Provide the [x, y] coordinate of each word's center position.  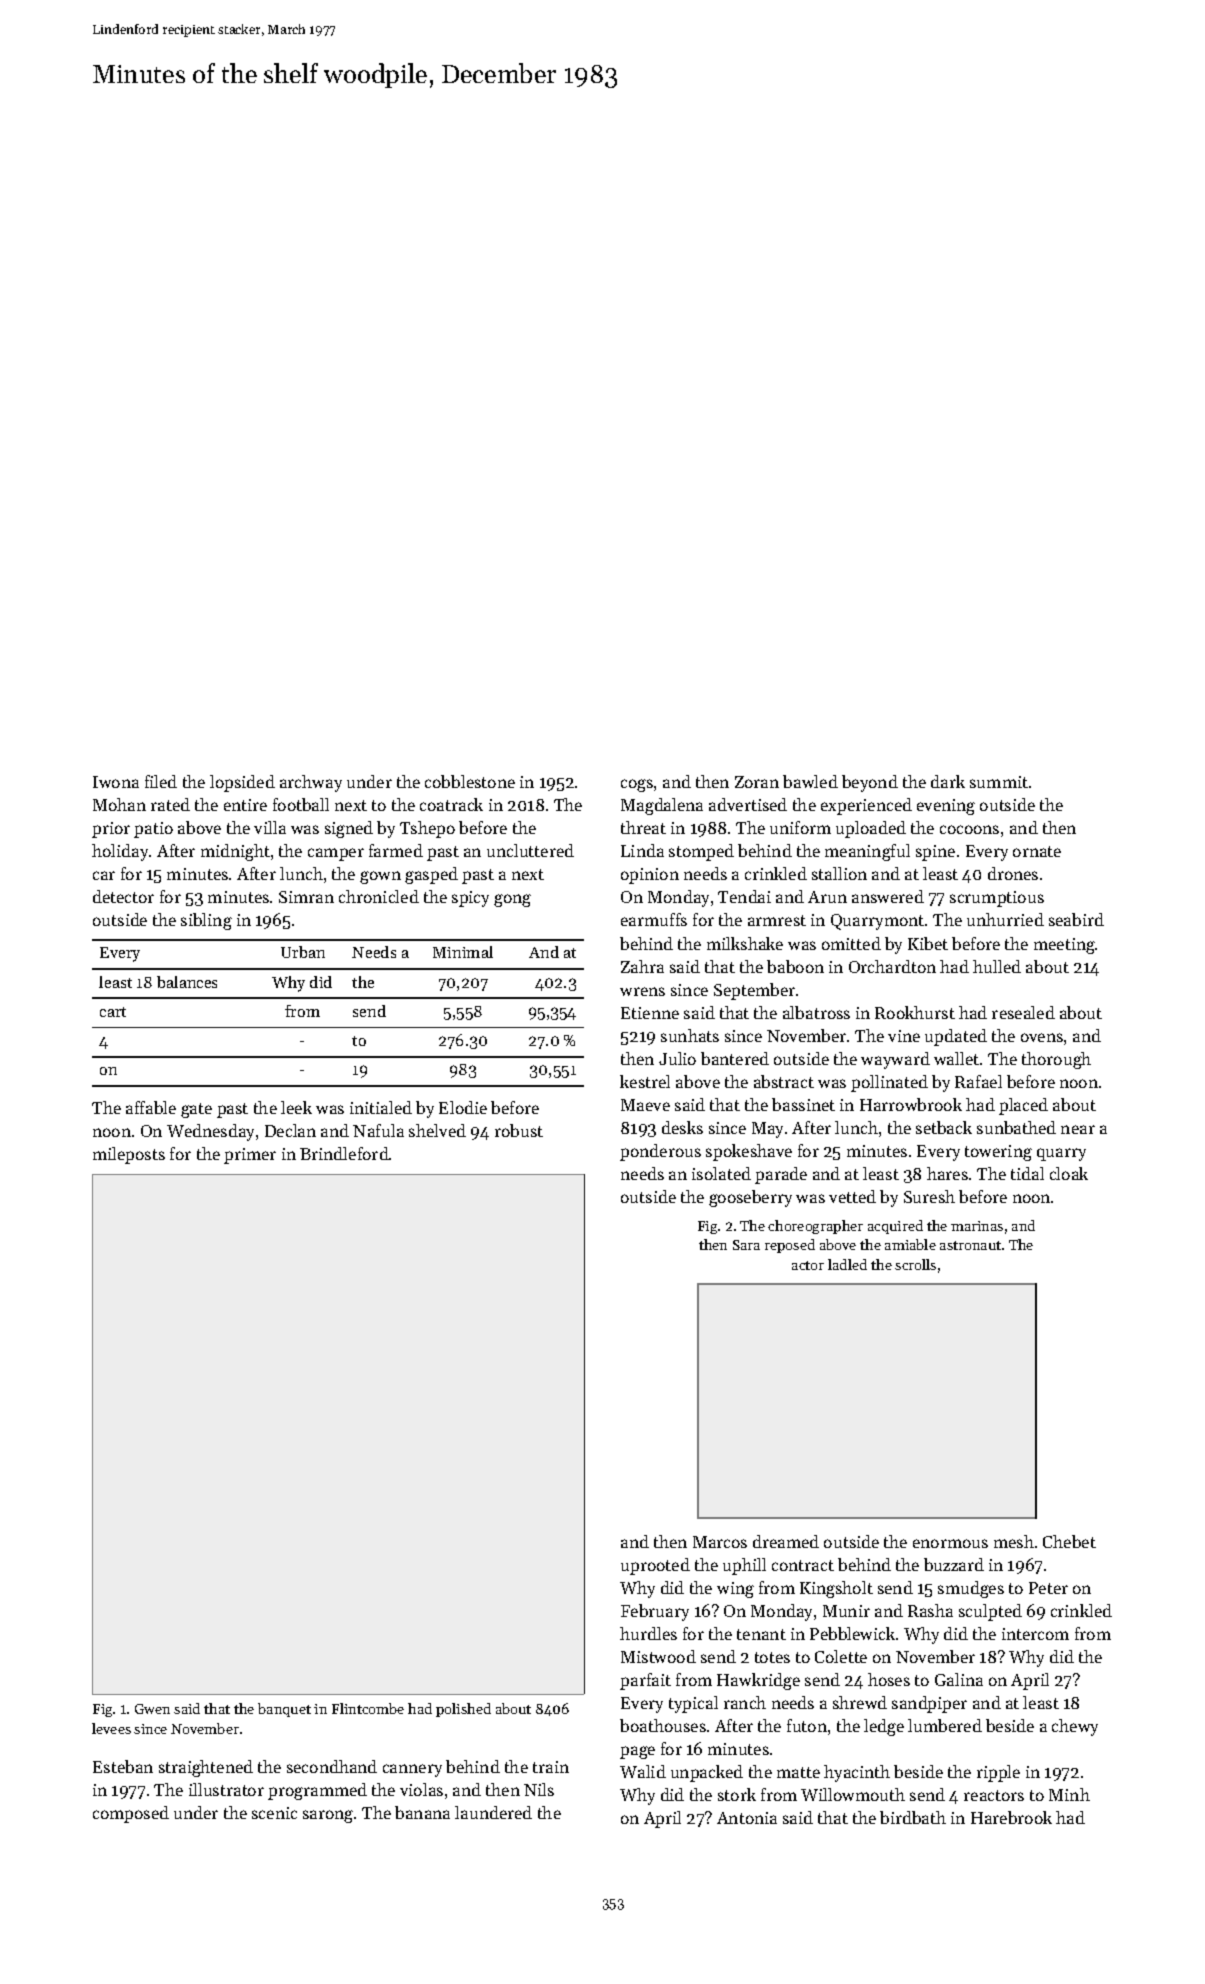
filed [161, 781]
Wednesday [210, 1132]
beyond [870, 783]
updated [956, 1037]
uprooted [655, 1566]
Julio [677, 1058]
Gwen [152, 1709]
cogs [637, 785]
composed [131, 1814]
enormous [950, 1543]
